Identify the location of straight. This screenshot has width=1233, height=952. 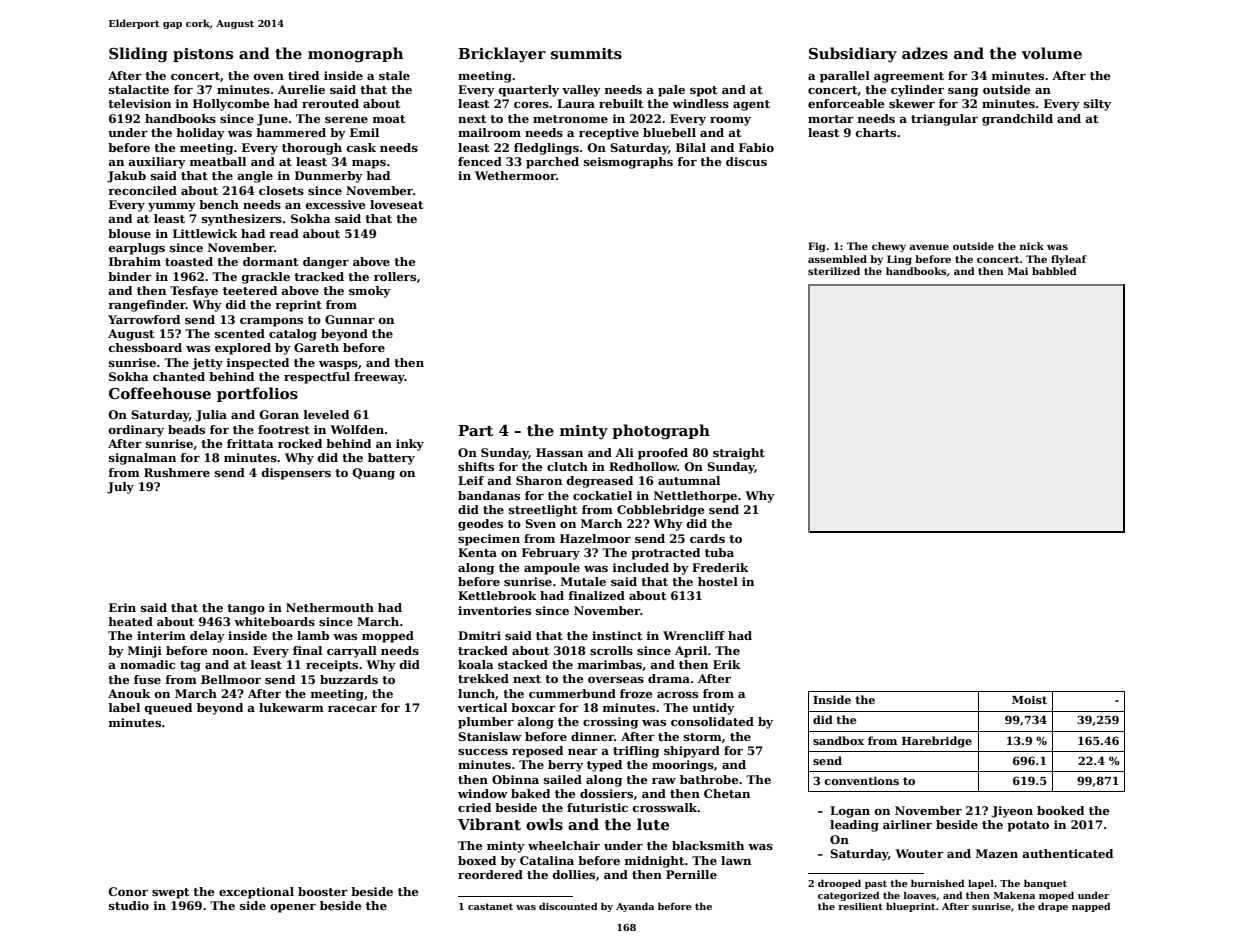
(739, 454).
